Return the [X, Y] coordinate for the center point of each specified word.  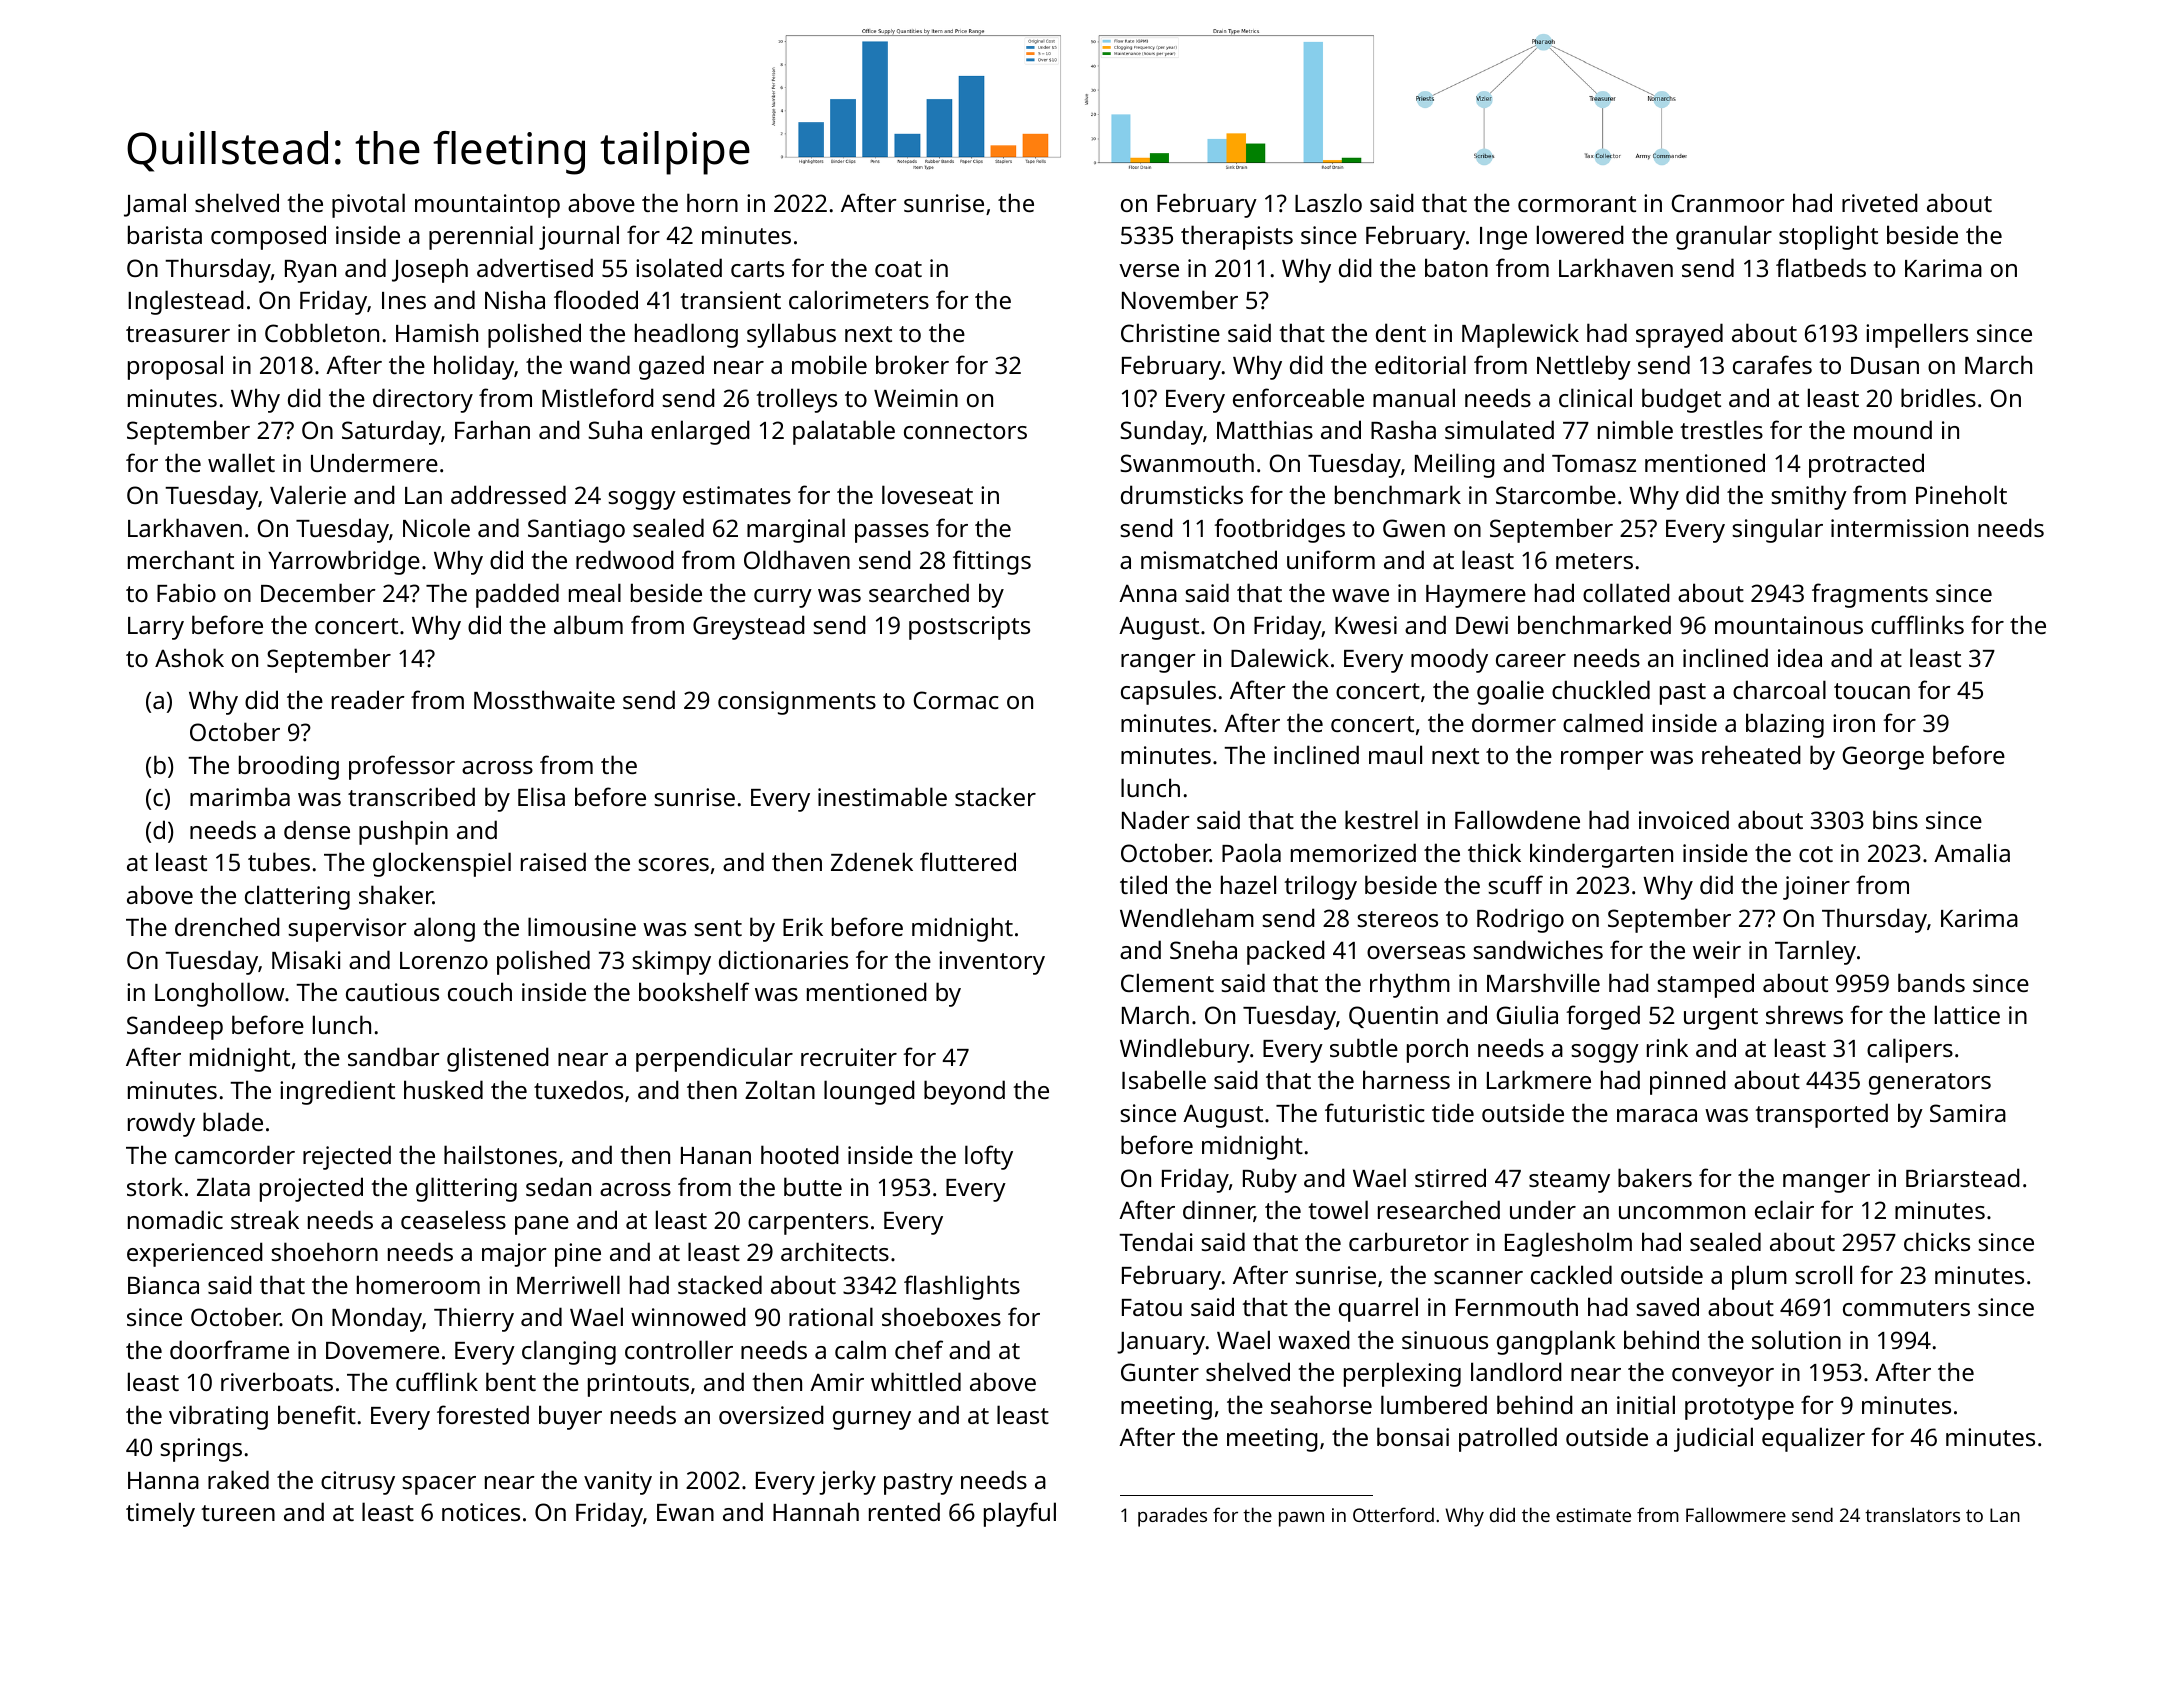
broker [912, 364]
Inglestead [186, 302]
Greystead [749, 627]
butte [813, 1186]
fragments [1870, 595]
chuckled [1601, 689]
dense [317, 829]
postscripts [969, 628]
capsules [1168, 692]
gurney [872, 1420]
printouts [638, 1385]
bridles [1938, 397]
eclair [1784, 1209]
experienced [195, 1254]
